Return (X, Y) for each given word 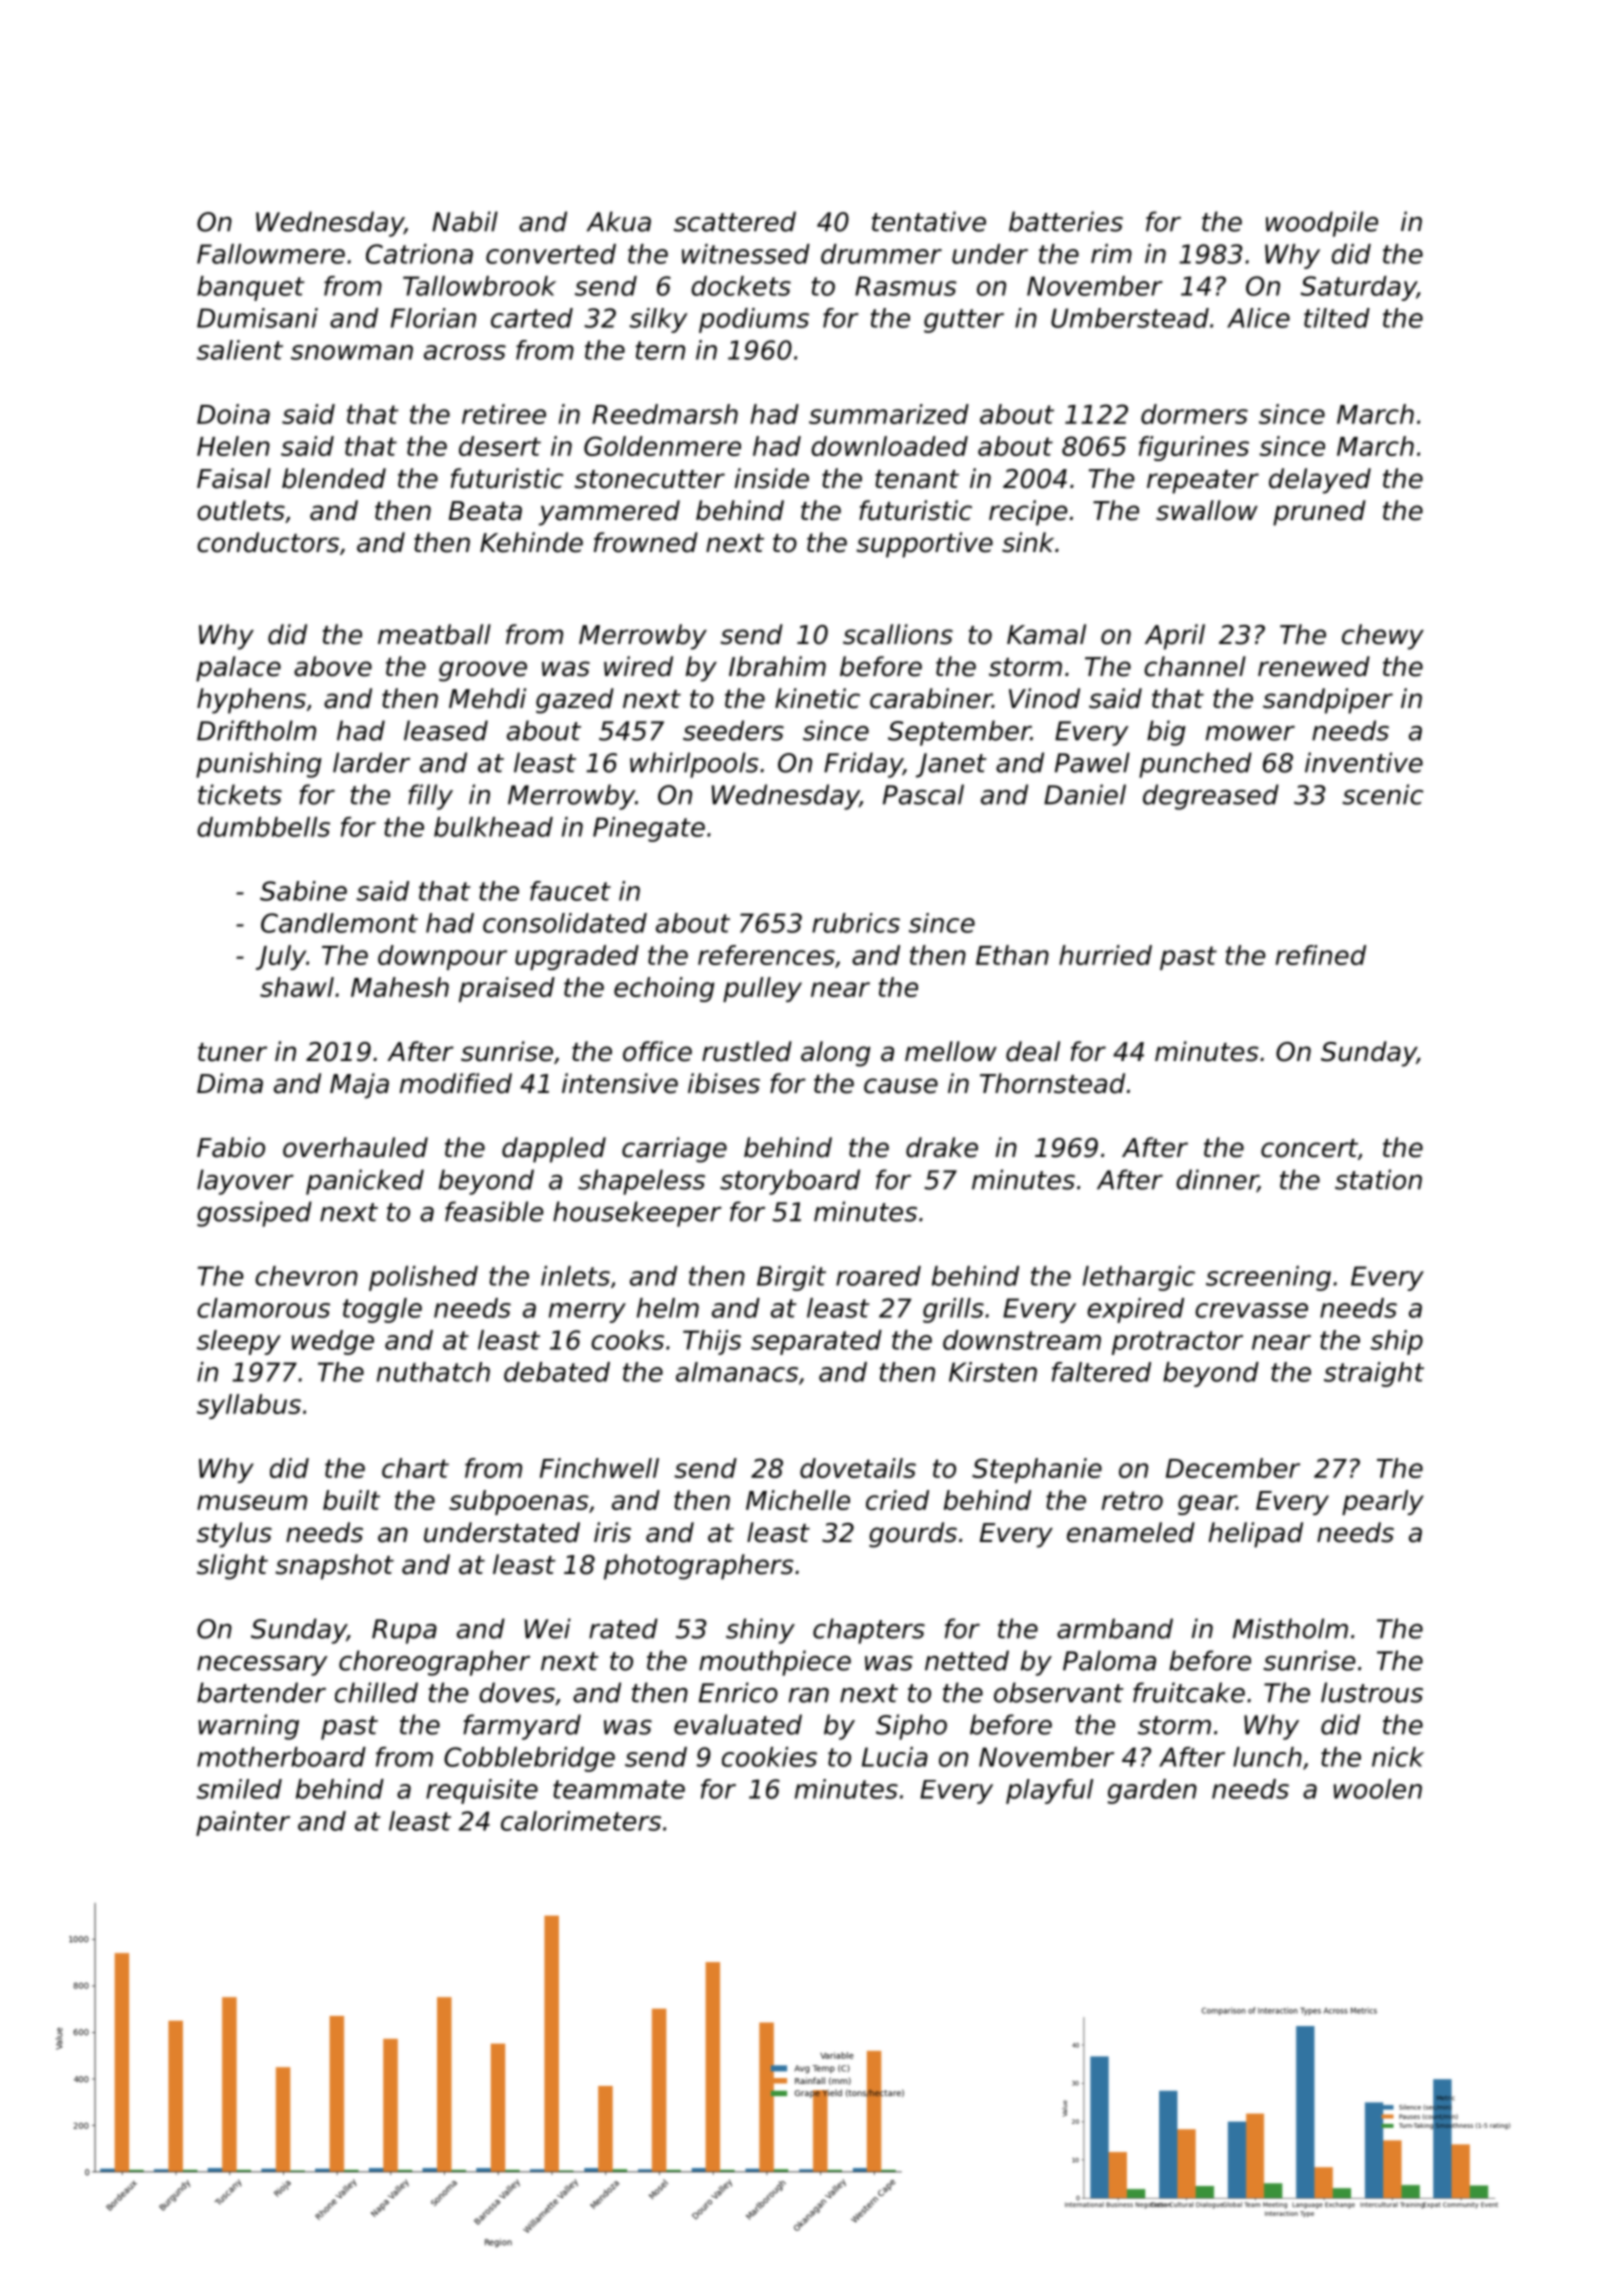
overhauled (355, 1147)
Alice (1258, 318)
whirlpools (694, 765)
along (836, 1054)
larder (371, 762)
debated (557, 1372)
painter (243, 1823)
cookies (769, 1757)
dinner (1217, 1180)
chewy (1383, 637)
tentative (929, 221)
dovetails (858, 1468)
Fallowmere (271, 254)
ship (1396, 1342)
